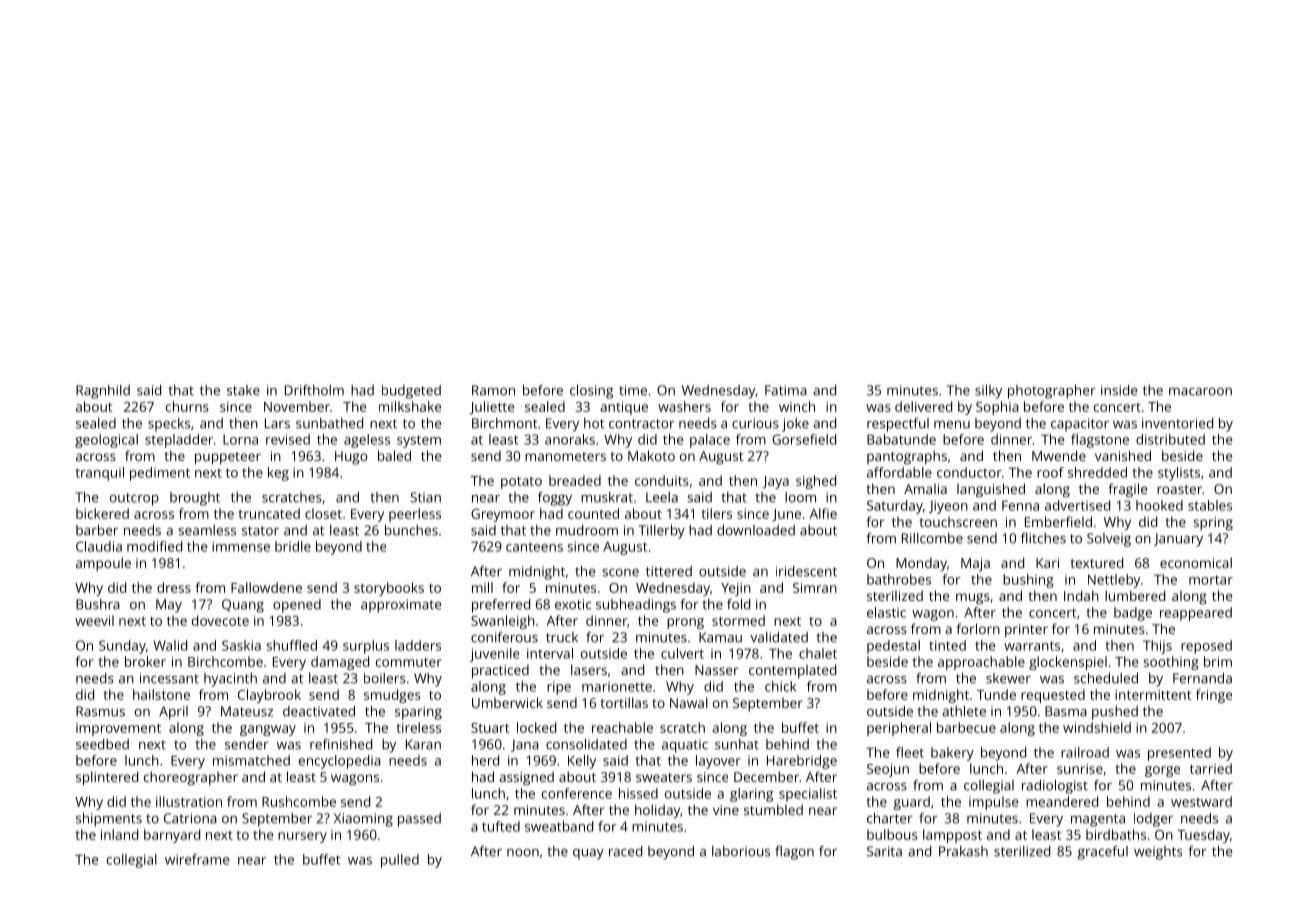  I want to click on Driftholm, so click(314, 390).
